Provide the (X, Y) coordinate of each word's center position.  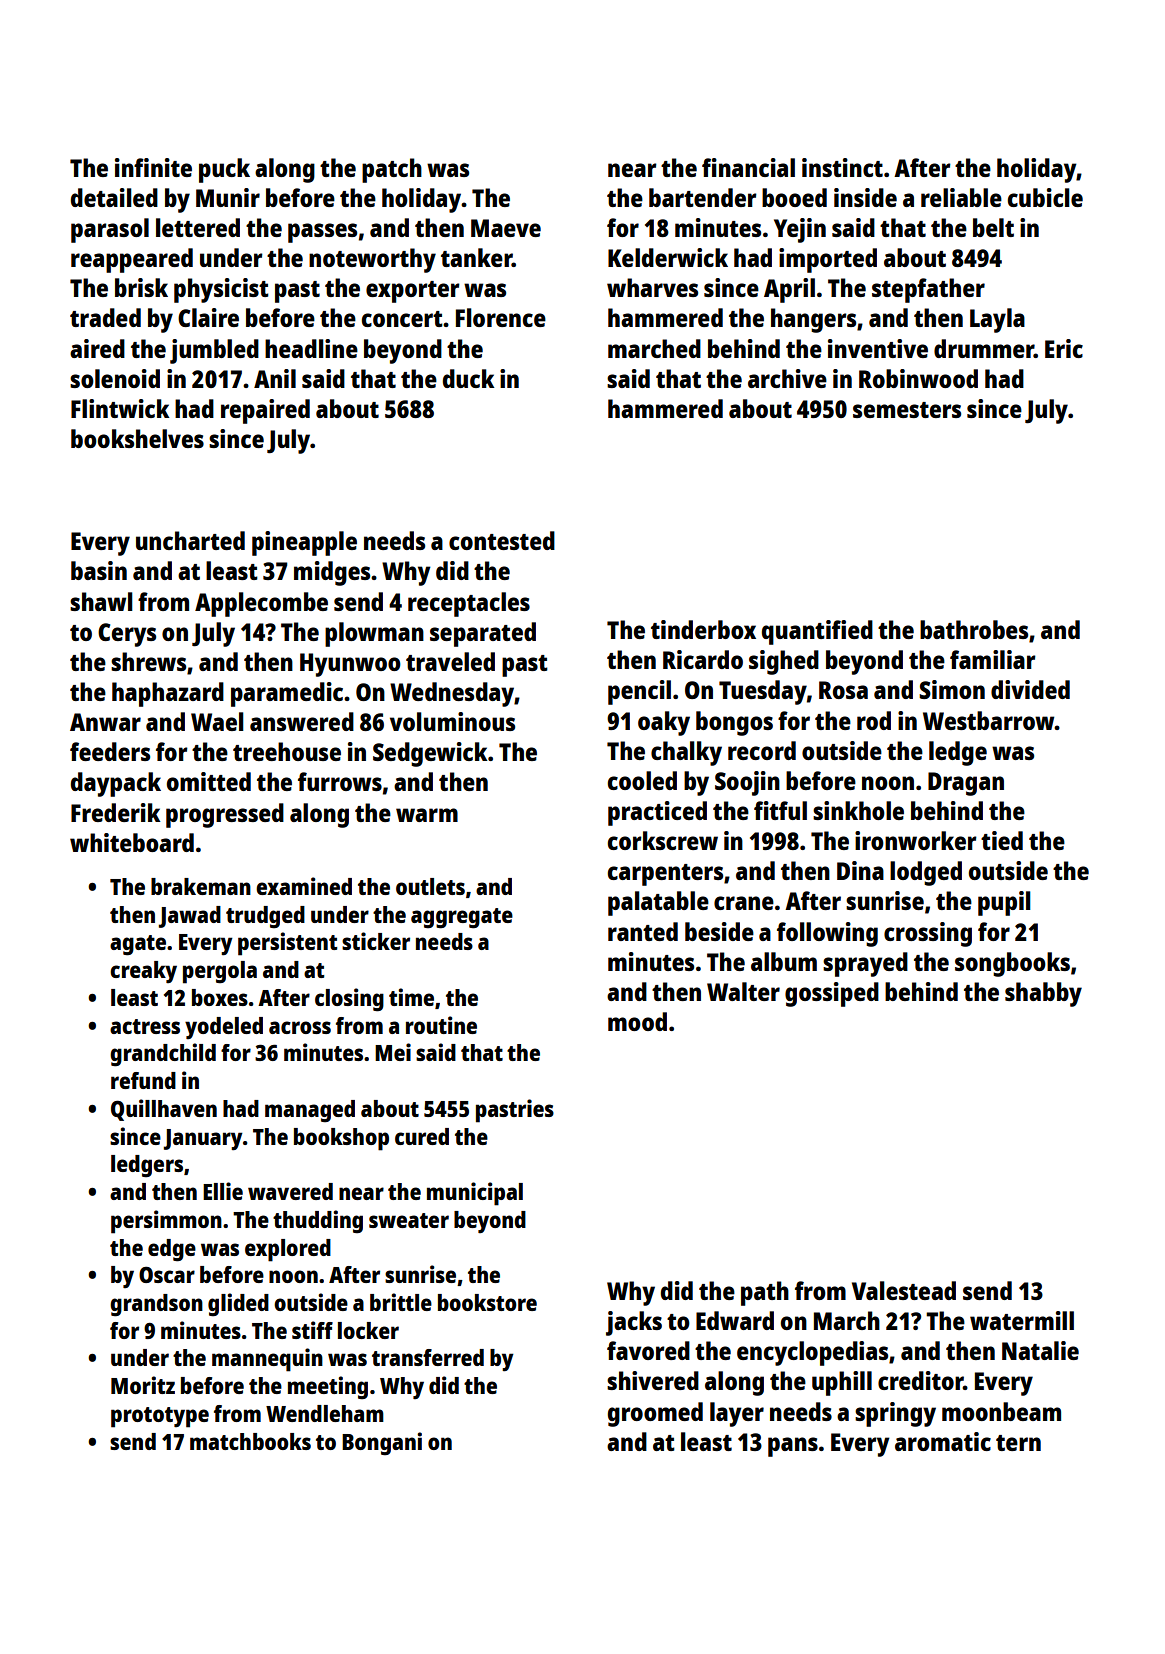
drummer (984, 348)
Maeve (506, 228)
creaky (143, 972)
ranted (643, 931)
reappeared (132, 260)
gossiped (832, 994)
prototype (160, 1417)
